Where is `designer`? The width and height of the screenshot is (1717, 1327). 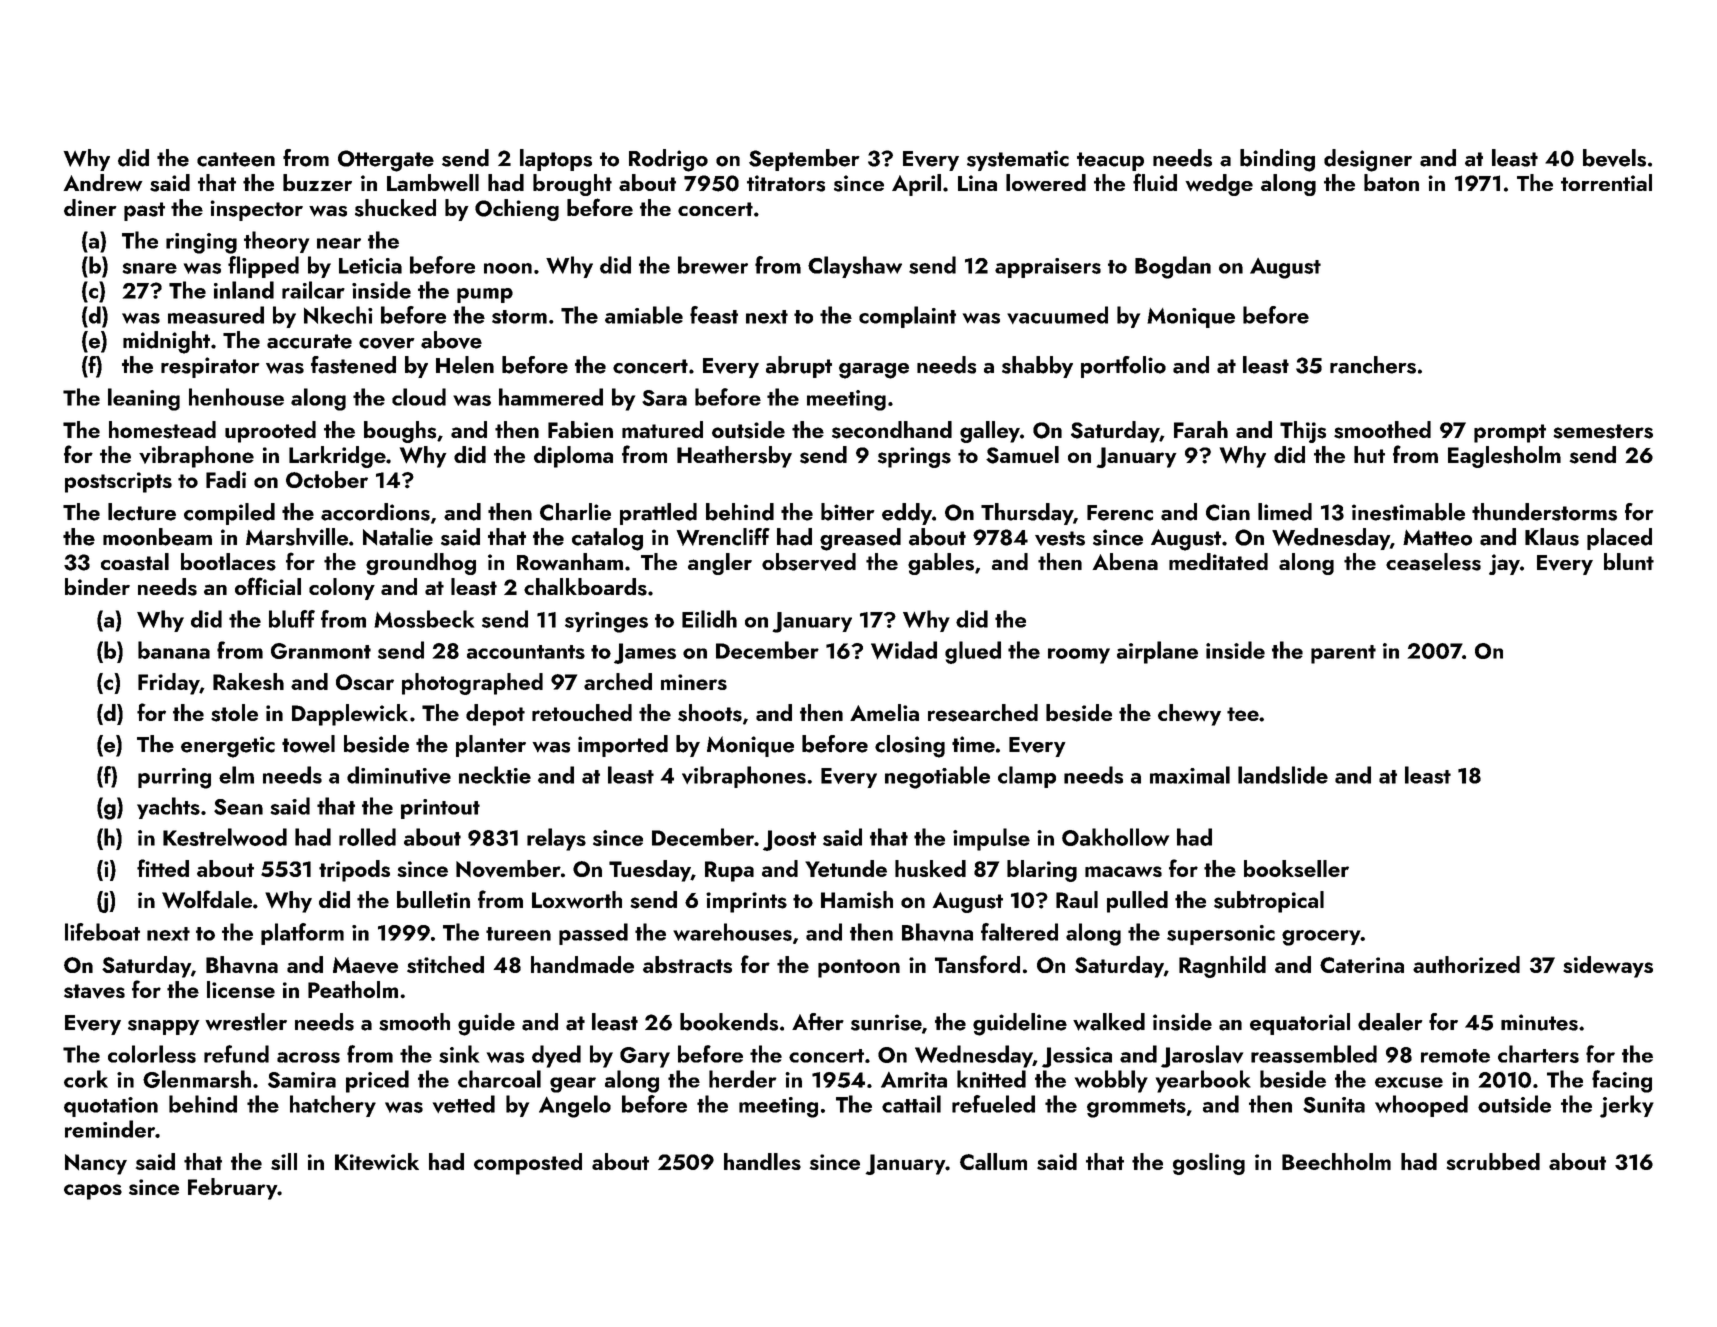
designer is located at coordinates (1368, 160).
